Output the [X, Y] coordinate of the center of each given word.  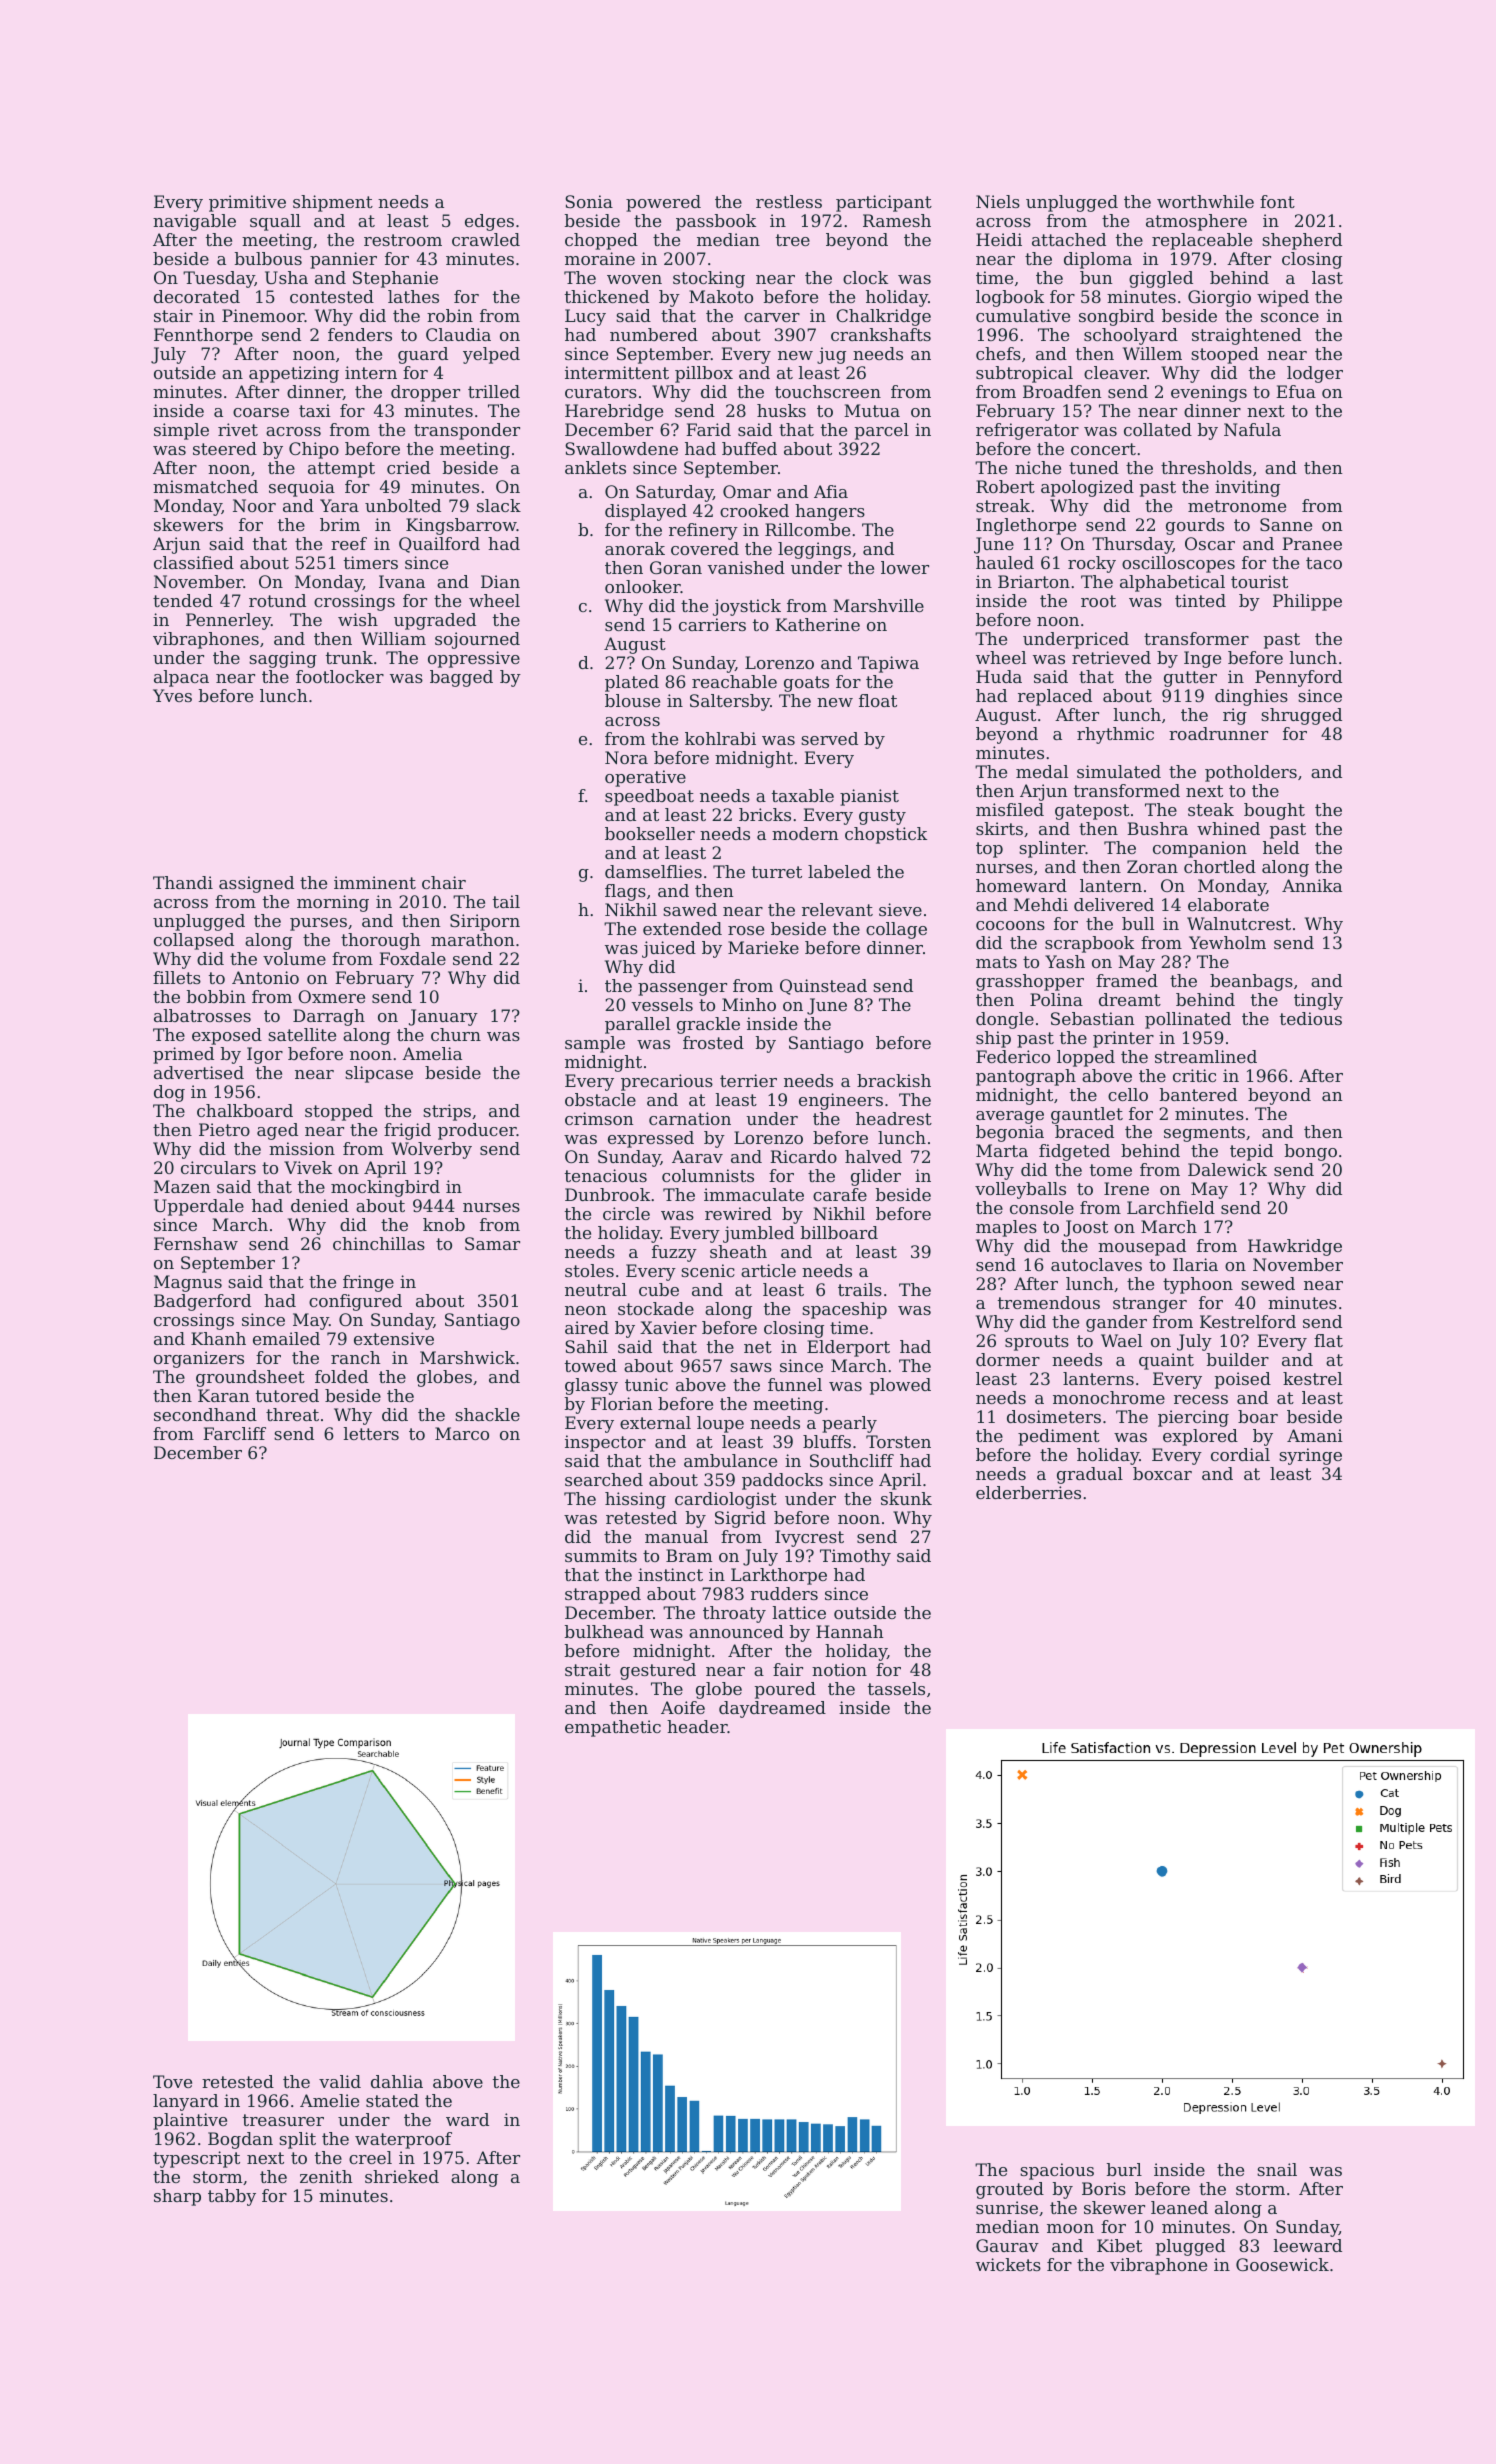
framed [1127, 980]
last [1327, 277]
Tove [172, 2081]
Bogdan [240, 2140]
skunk [906, 1498]
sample [595, 1044]
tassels [896, 1688]
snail [1277, 2169]
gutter [1190, 679]
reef [349, 543]
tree [793, 240]
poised [1243, 1380]
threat [292, 1414]
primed [183, 1055]
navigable [194, 222]
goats [806, 684]
